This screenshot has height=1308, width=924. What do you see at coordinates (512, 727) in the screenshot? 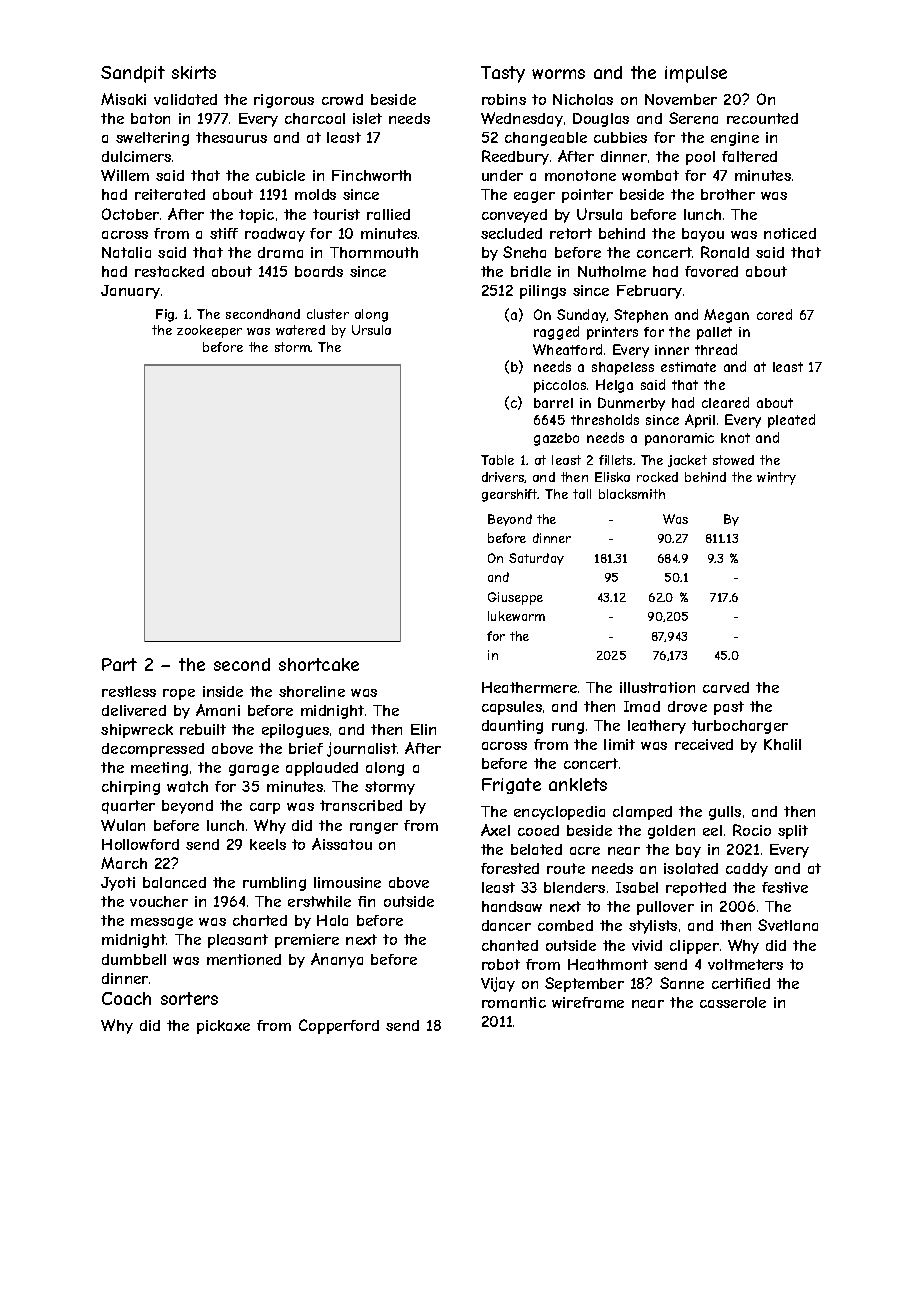
I see `daunting` at bounding box center [512, 727].
